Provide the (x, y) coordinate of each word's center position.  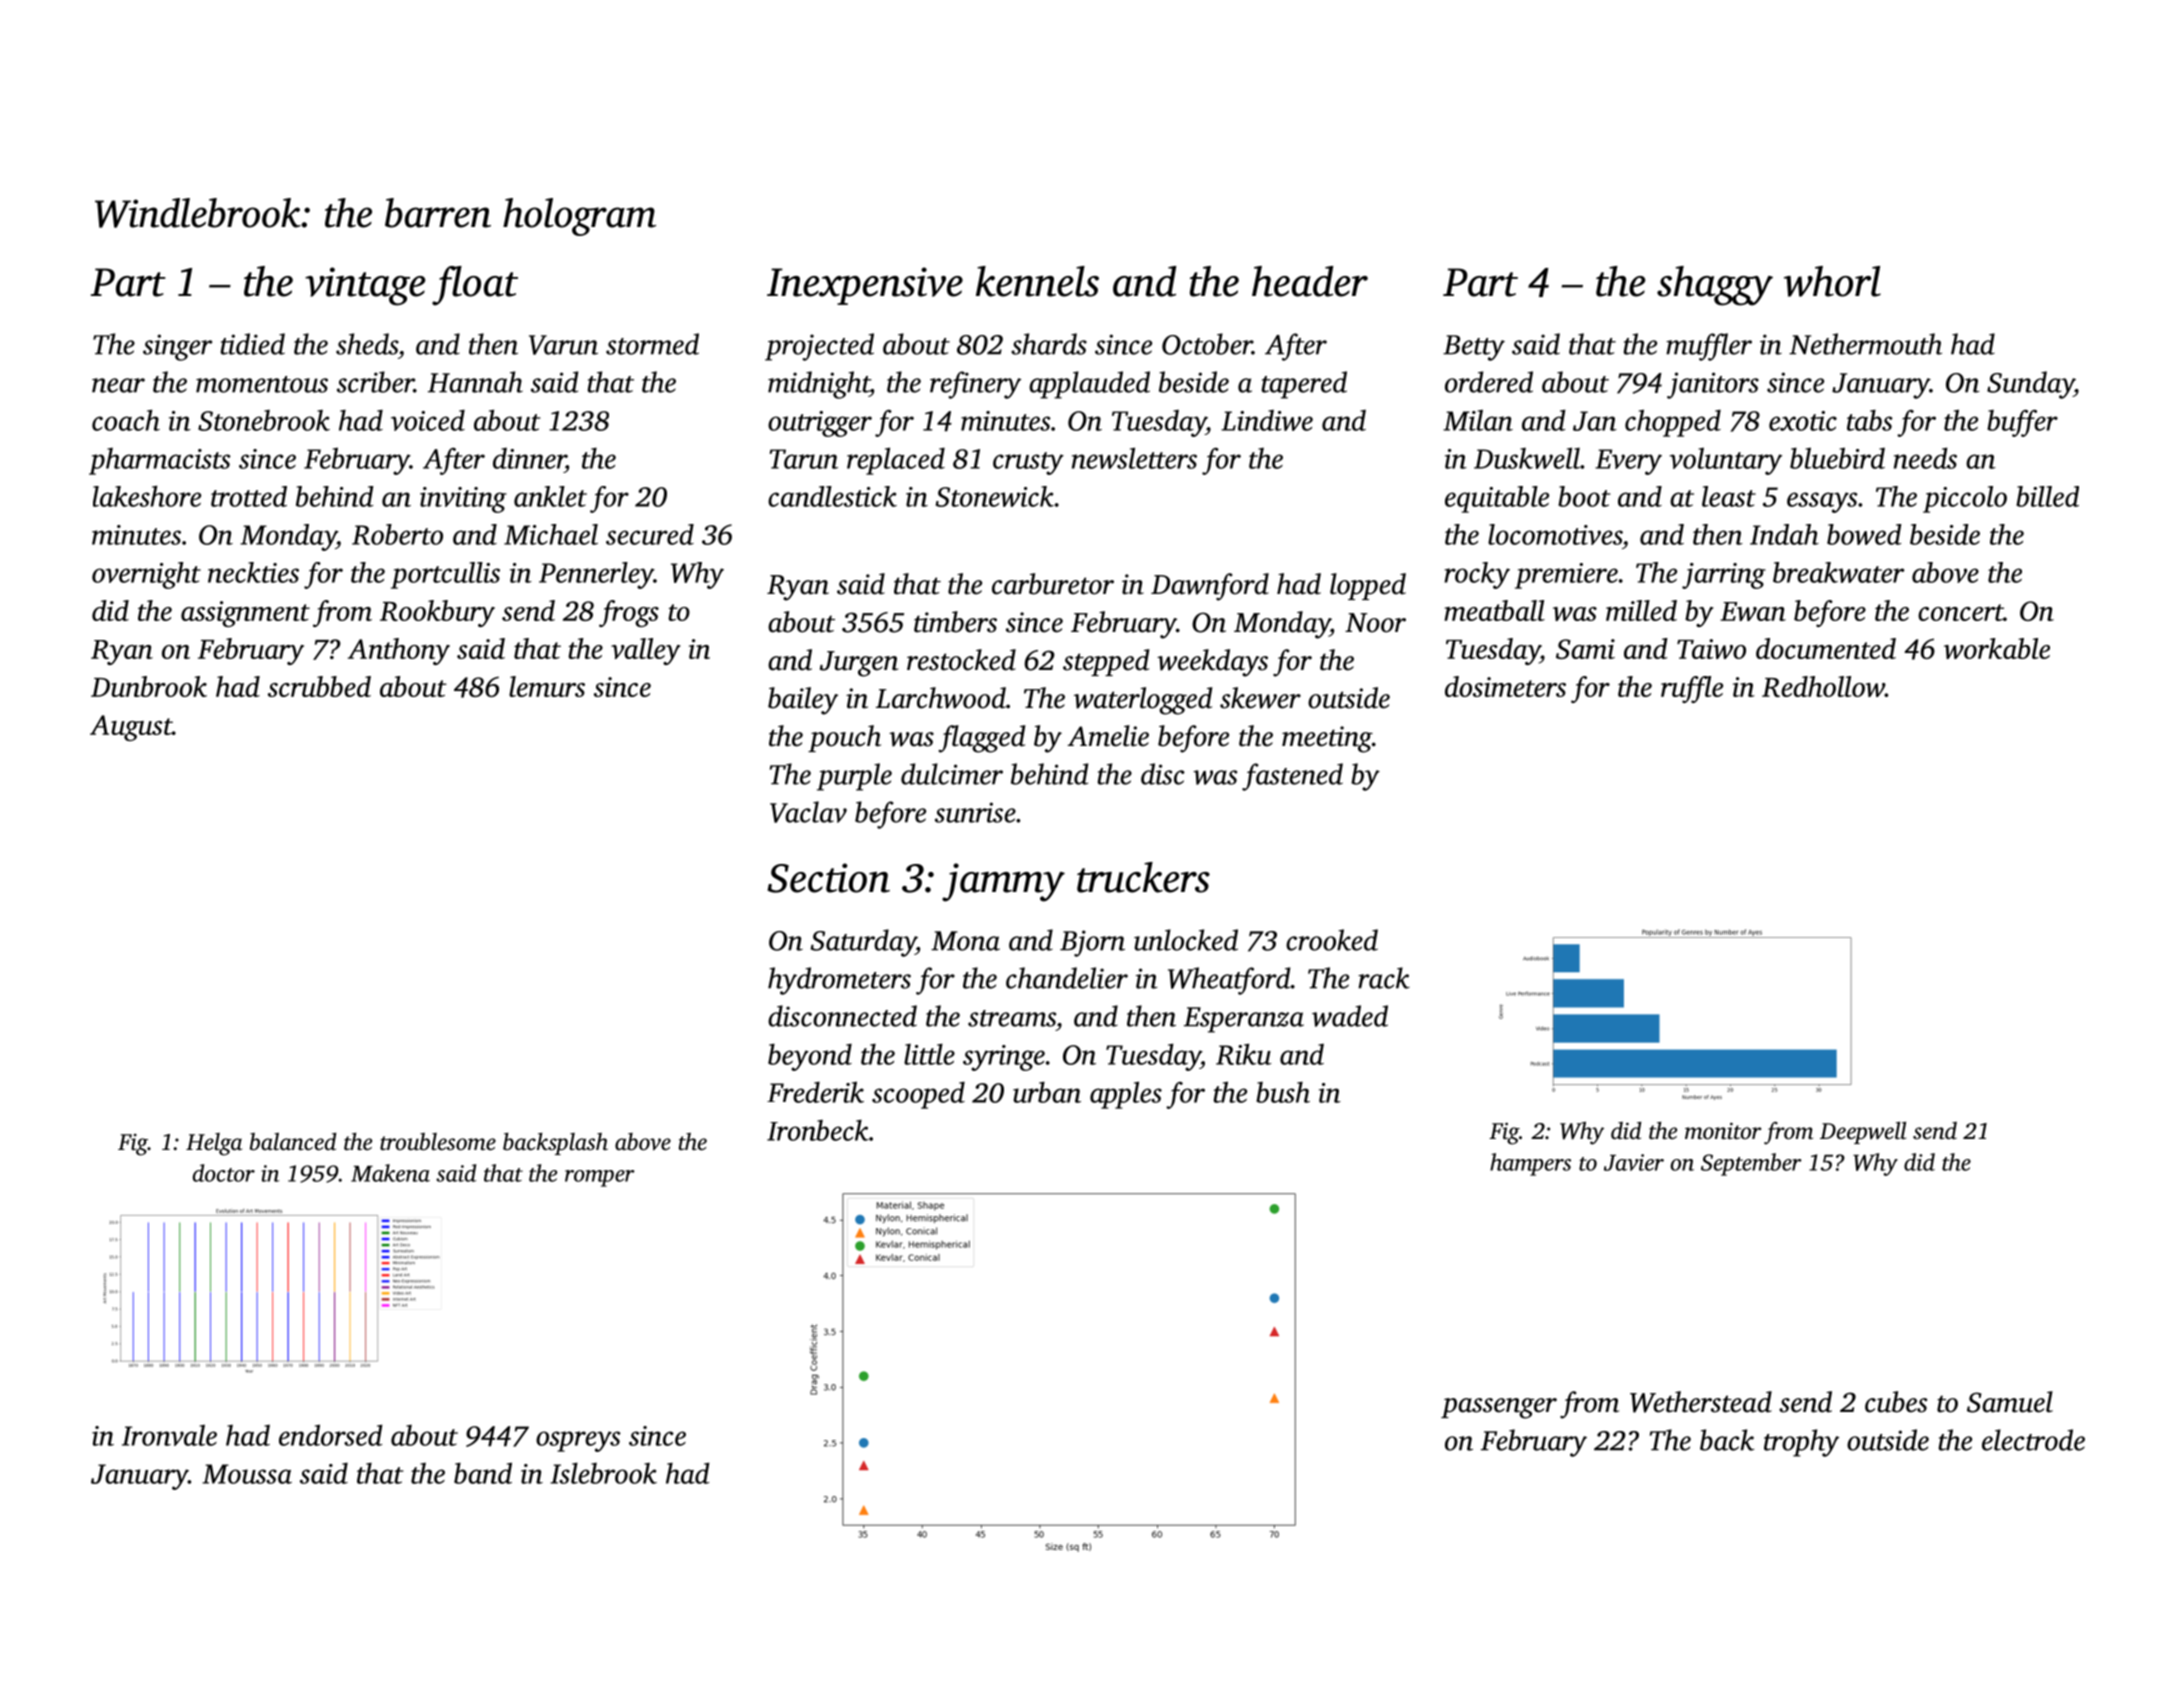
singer (177, 347)
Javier (1634, 1162)
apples (1126, 1095)
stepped (1106, 662)
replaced (896, 461)
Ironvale (169, 1435)
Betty (1474, 348)
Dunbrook (149, 686)
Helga (214, 1144)
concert (1961, 612)
